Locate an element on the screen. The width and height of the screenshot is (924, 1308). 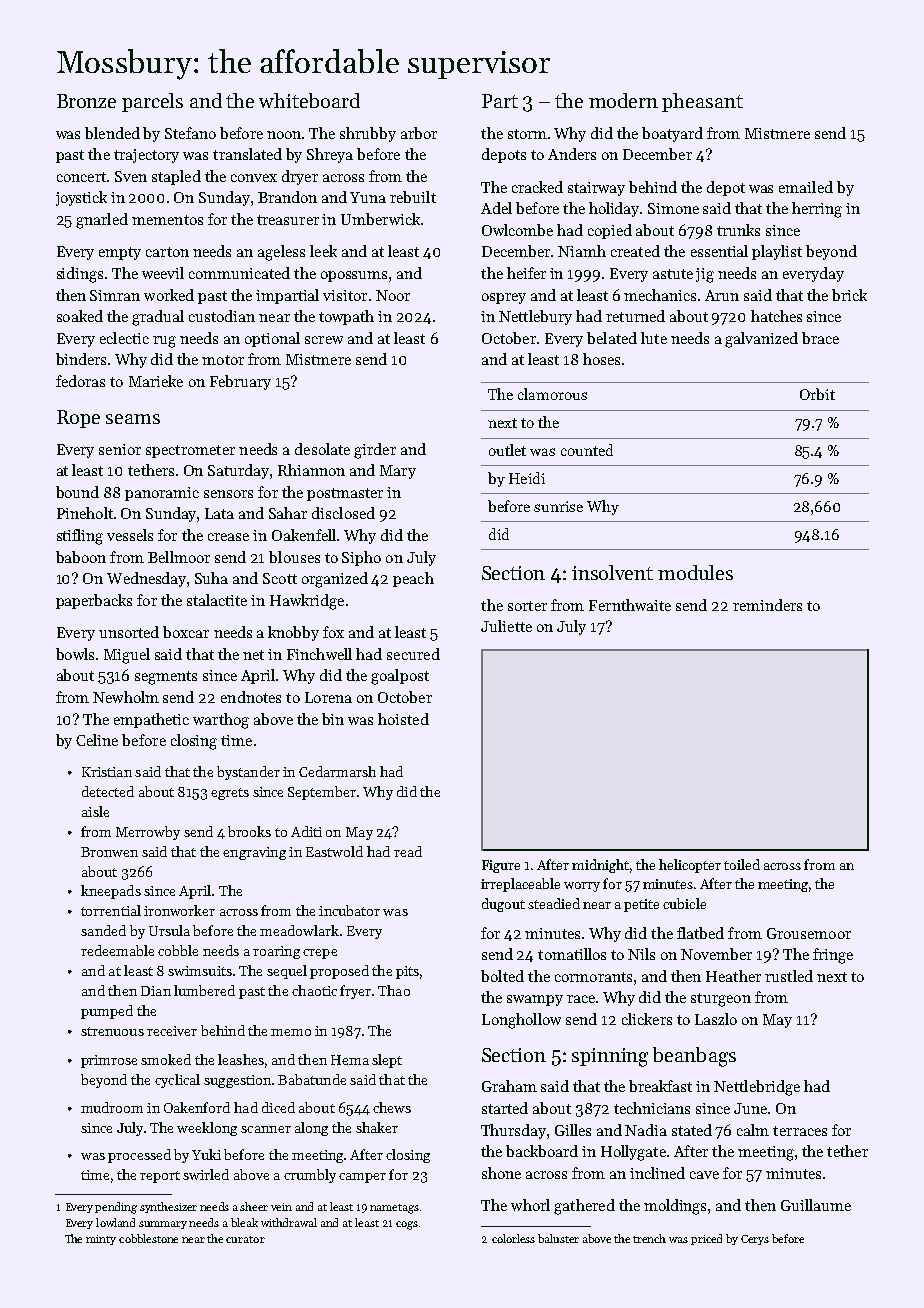
steadied is located at coordinates (554, 903).
